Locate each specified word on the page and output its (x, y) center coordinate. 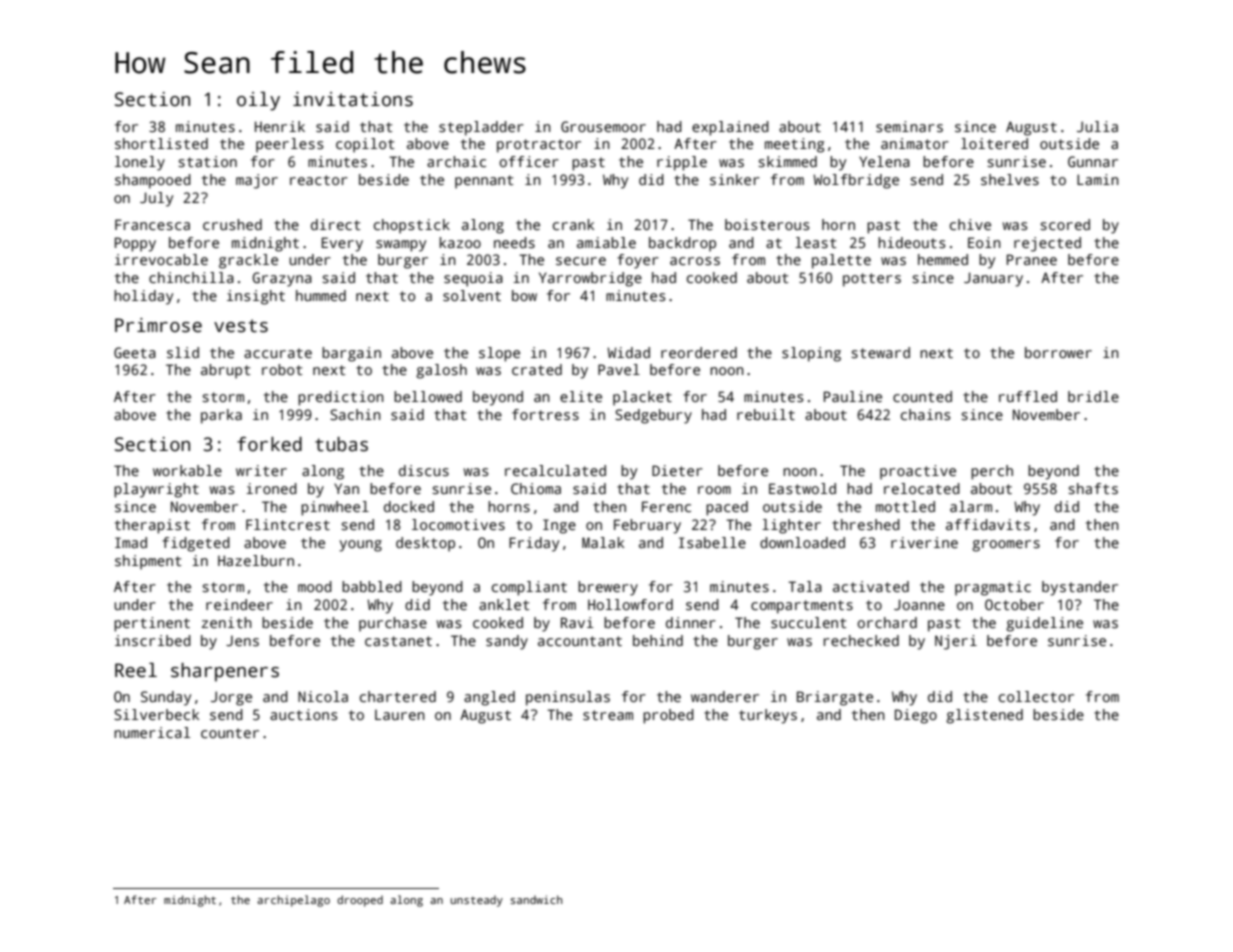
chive (970, 224)
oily (258, 101)
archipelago (293, 901)
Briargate (835, 698)
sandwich (536, 899)
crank (573, 224)
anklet (504, 604)
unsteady (477, 901)
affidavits (988, 524)
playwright (156, 490)
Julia (1097, 126)
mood (315, 586)
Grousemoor (603, 126)
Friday (534, 544)
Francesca (152, 224)
